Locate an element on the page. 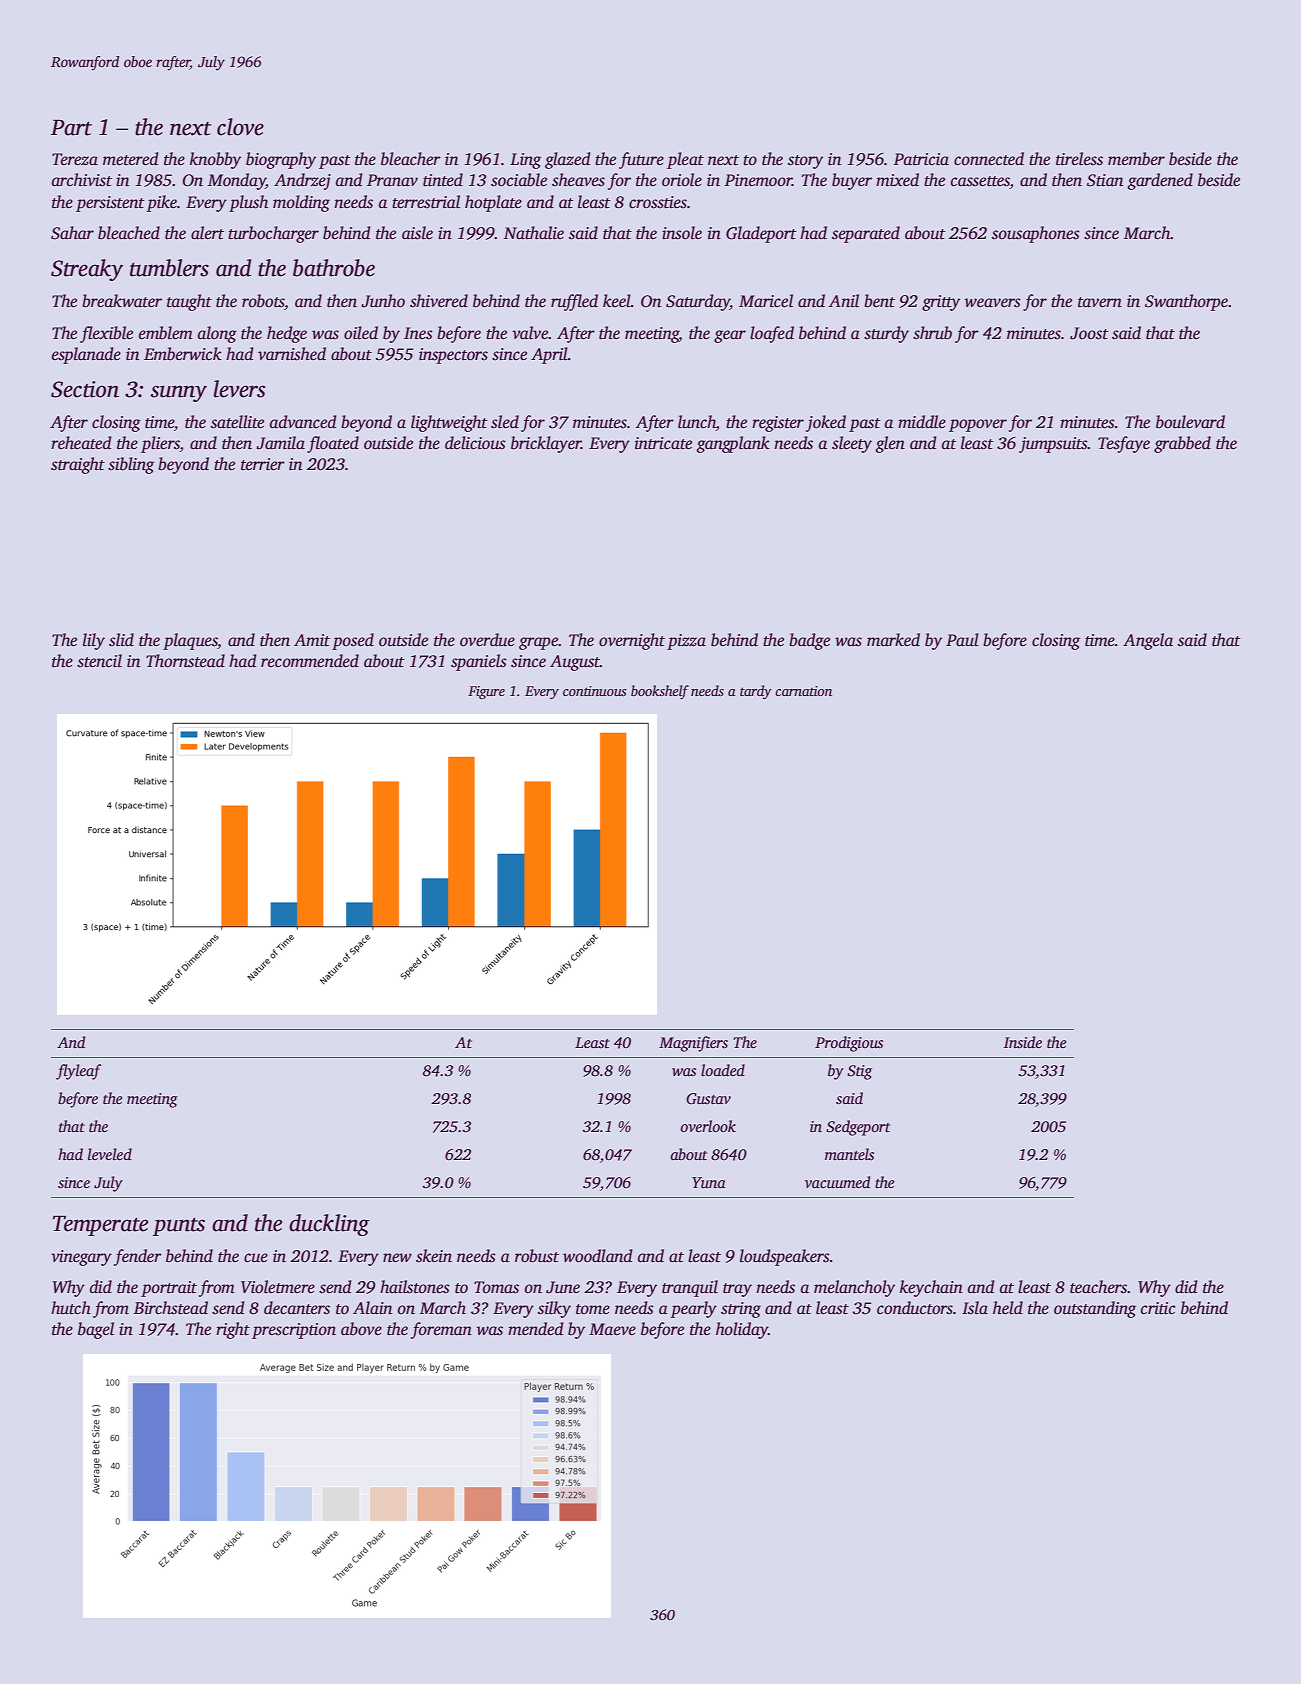 Image resolution: width=1301 pixels, height=1684 pixels. Gladeport is located at coordinates (761, 234).
